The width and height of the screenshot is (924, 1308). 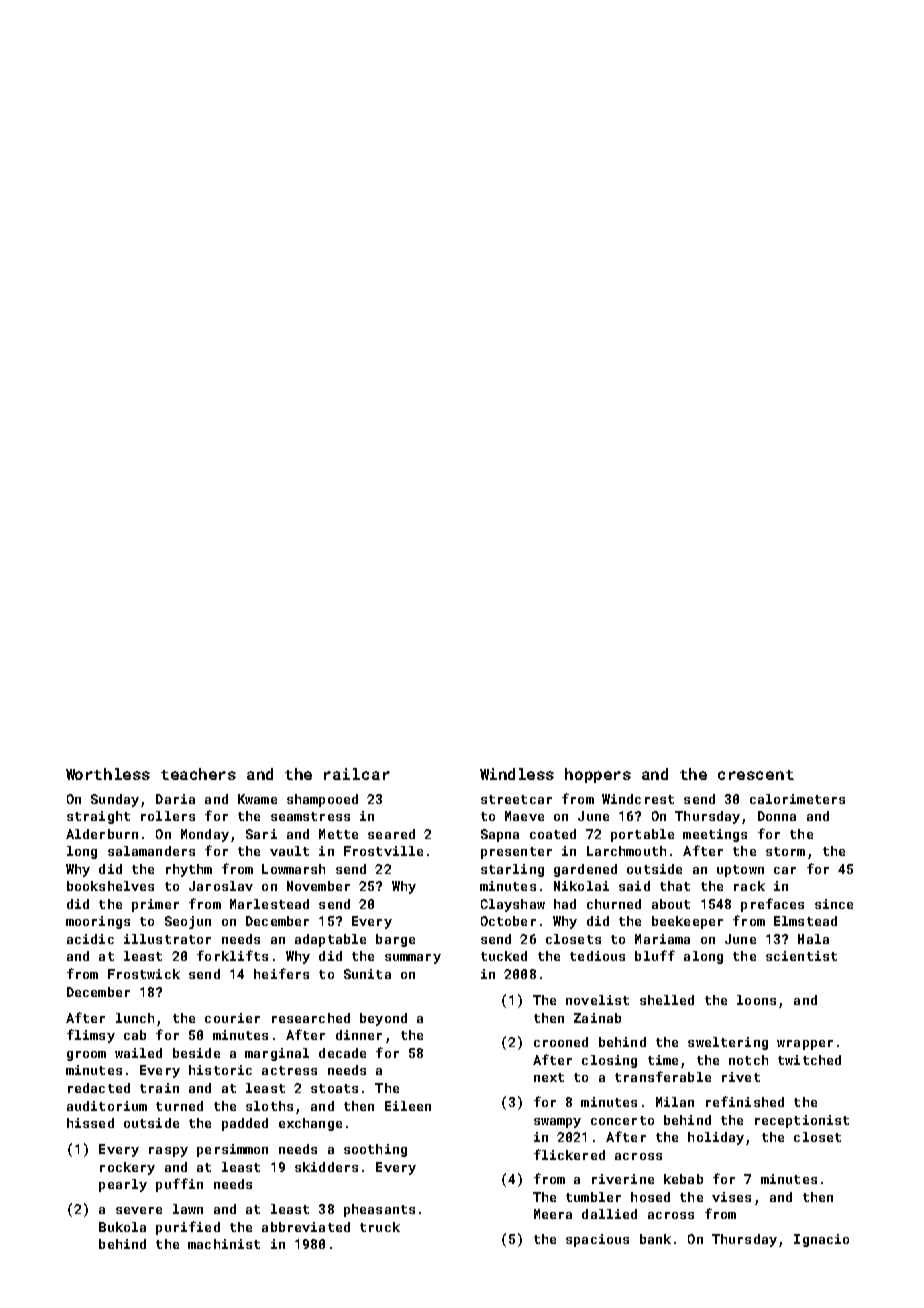 I want to click on wrapper, so click(x=805, y=1045).
